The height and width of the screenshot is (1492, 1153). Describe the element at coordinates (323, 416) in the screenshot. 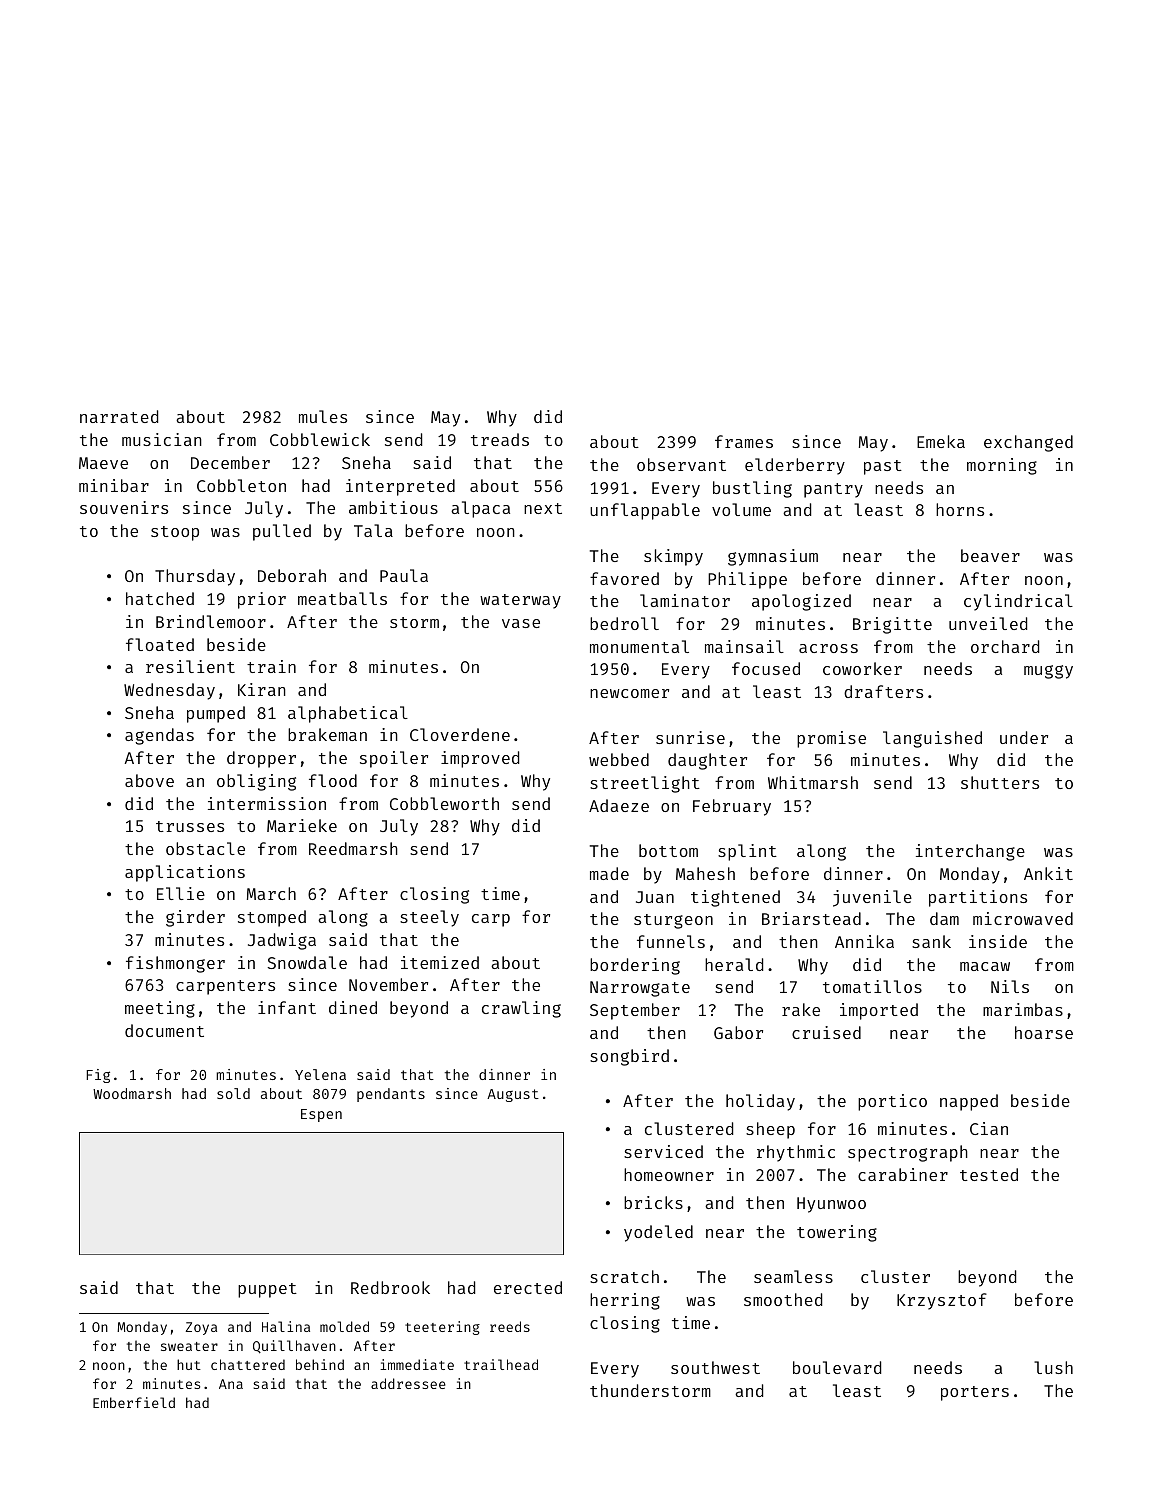

I see `mules` at that location.
